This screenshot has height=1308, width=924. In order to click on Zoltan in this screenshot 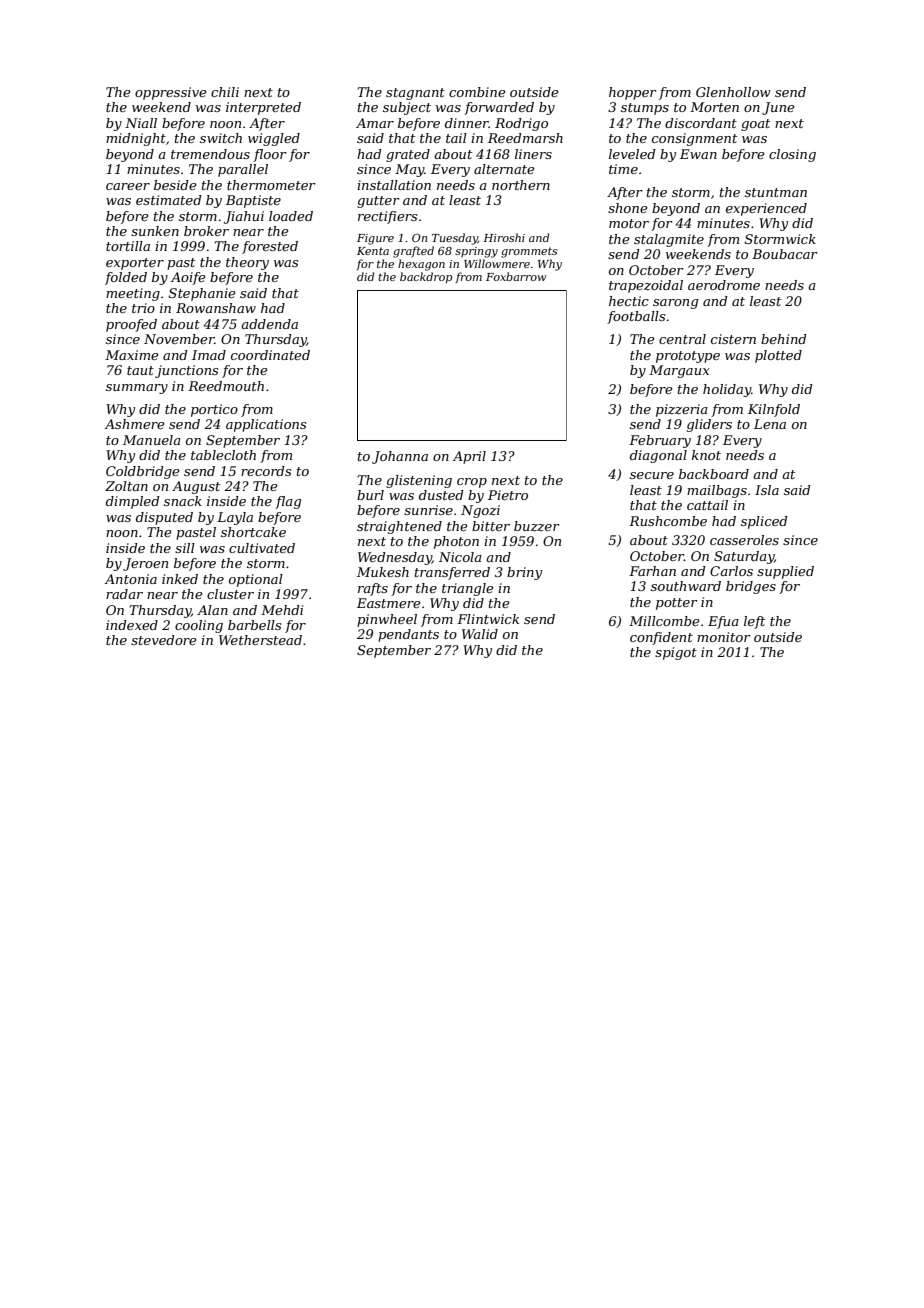, I will do `click(126, 486)`.
